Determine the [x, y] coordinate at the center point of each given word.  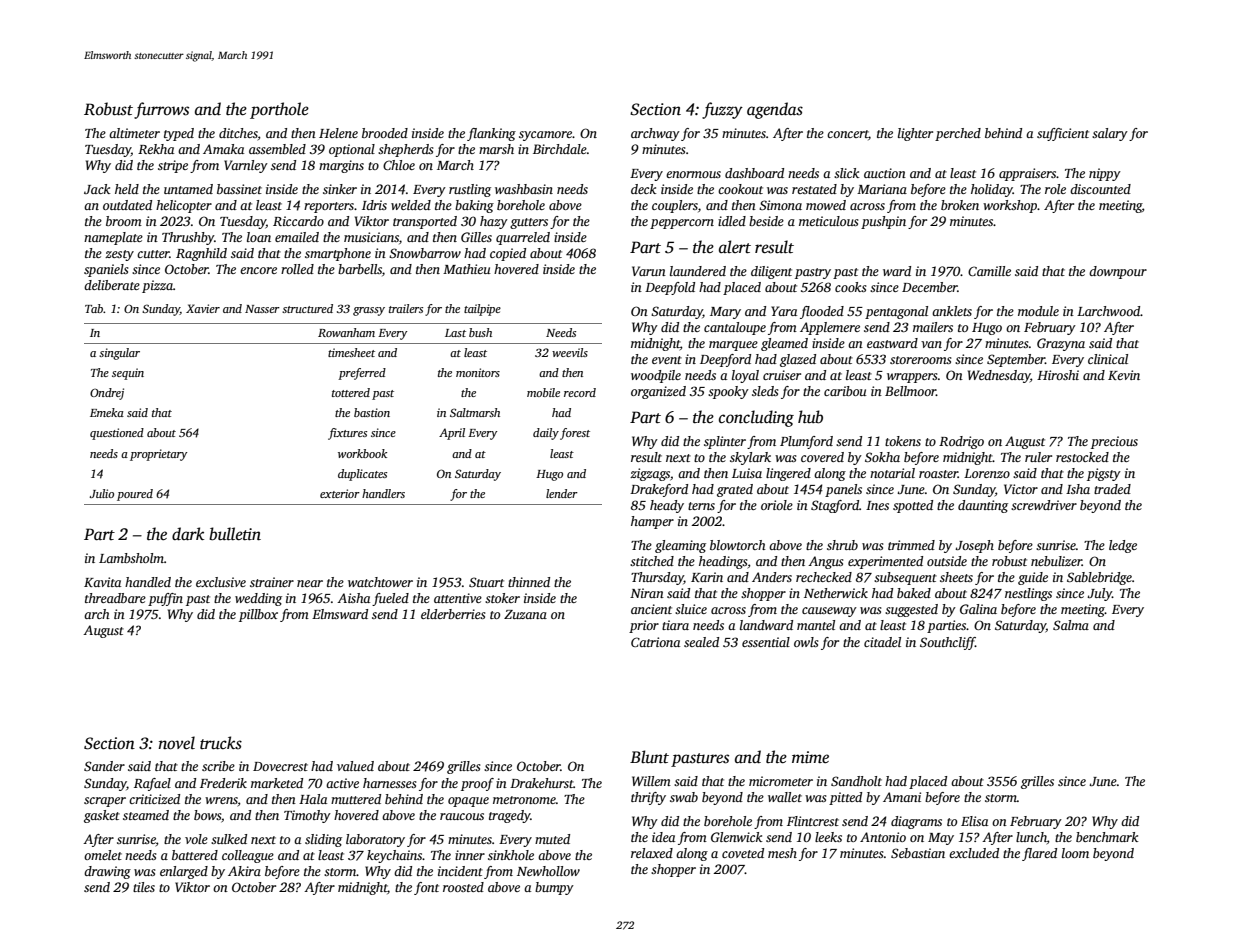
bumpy [554, 888]
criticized [154, 799]
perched [958, 134]
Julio [101, 493]
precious [1114, 442]
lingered [788, 474]
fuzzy [722, 110]
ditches [238, 133]
